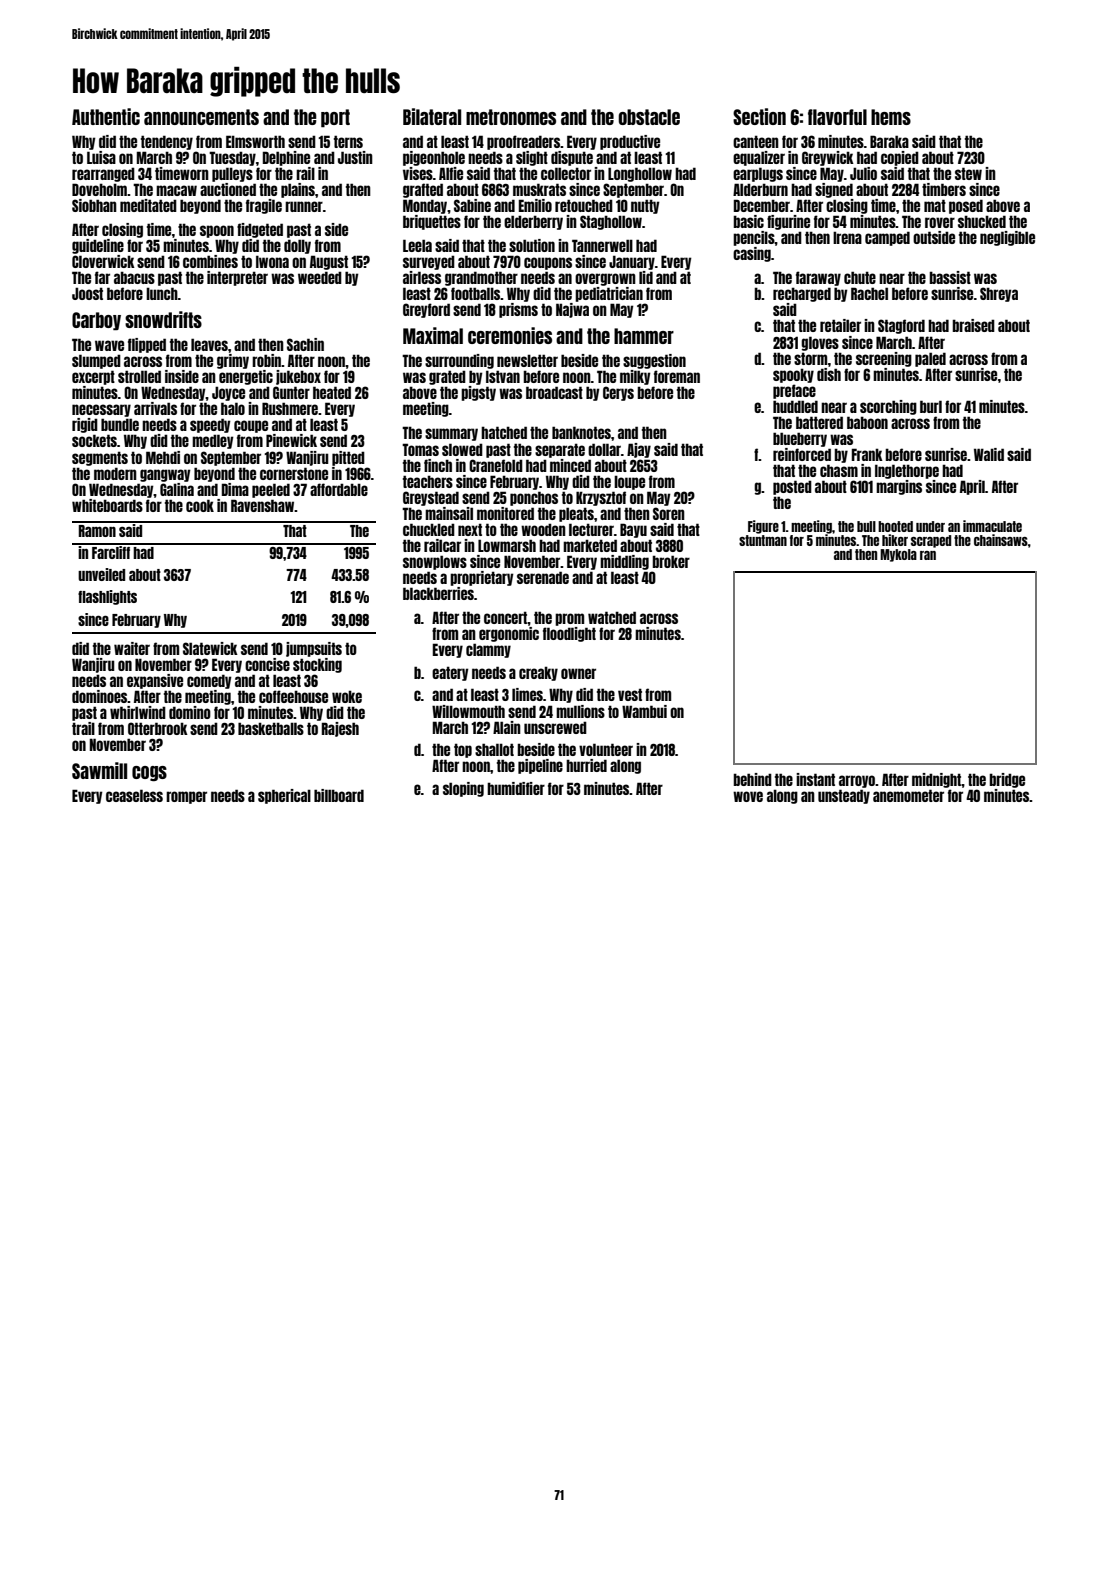  Describe the element at coordinates (982, 221) in the screenshot. I see `shucked` at that location.
